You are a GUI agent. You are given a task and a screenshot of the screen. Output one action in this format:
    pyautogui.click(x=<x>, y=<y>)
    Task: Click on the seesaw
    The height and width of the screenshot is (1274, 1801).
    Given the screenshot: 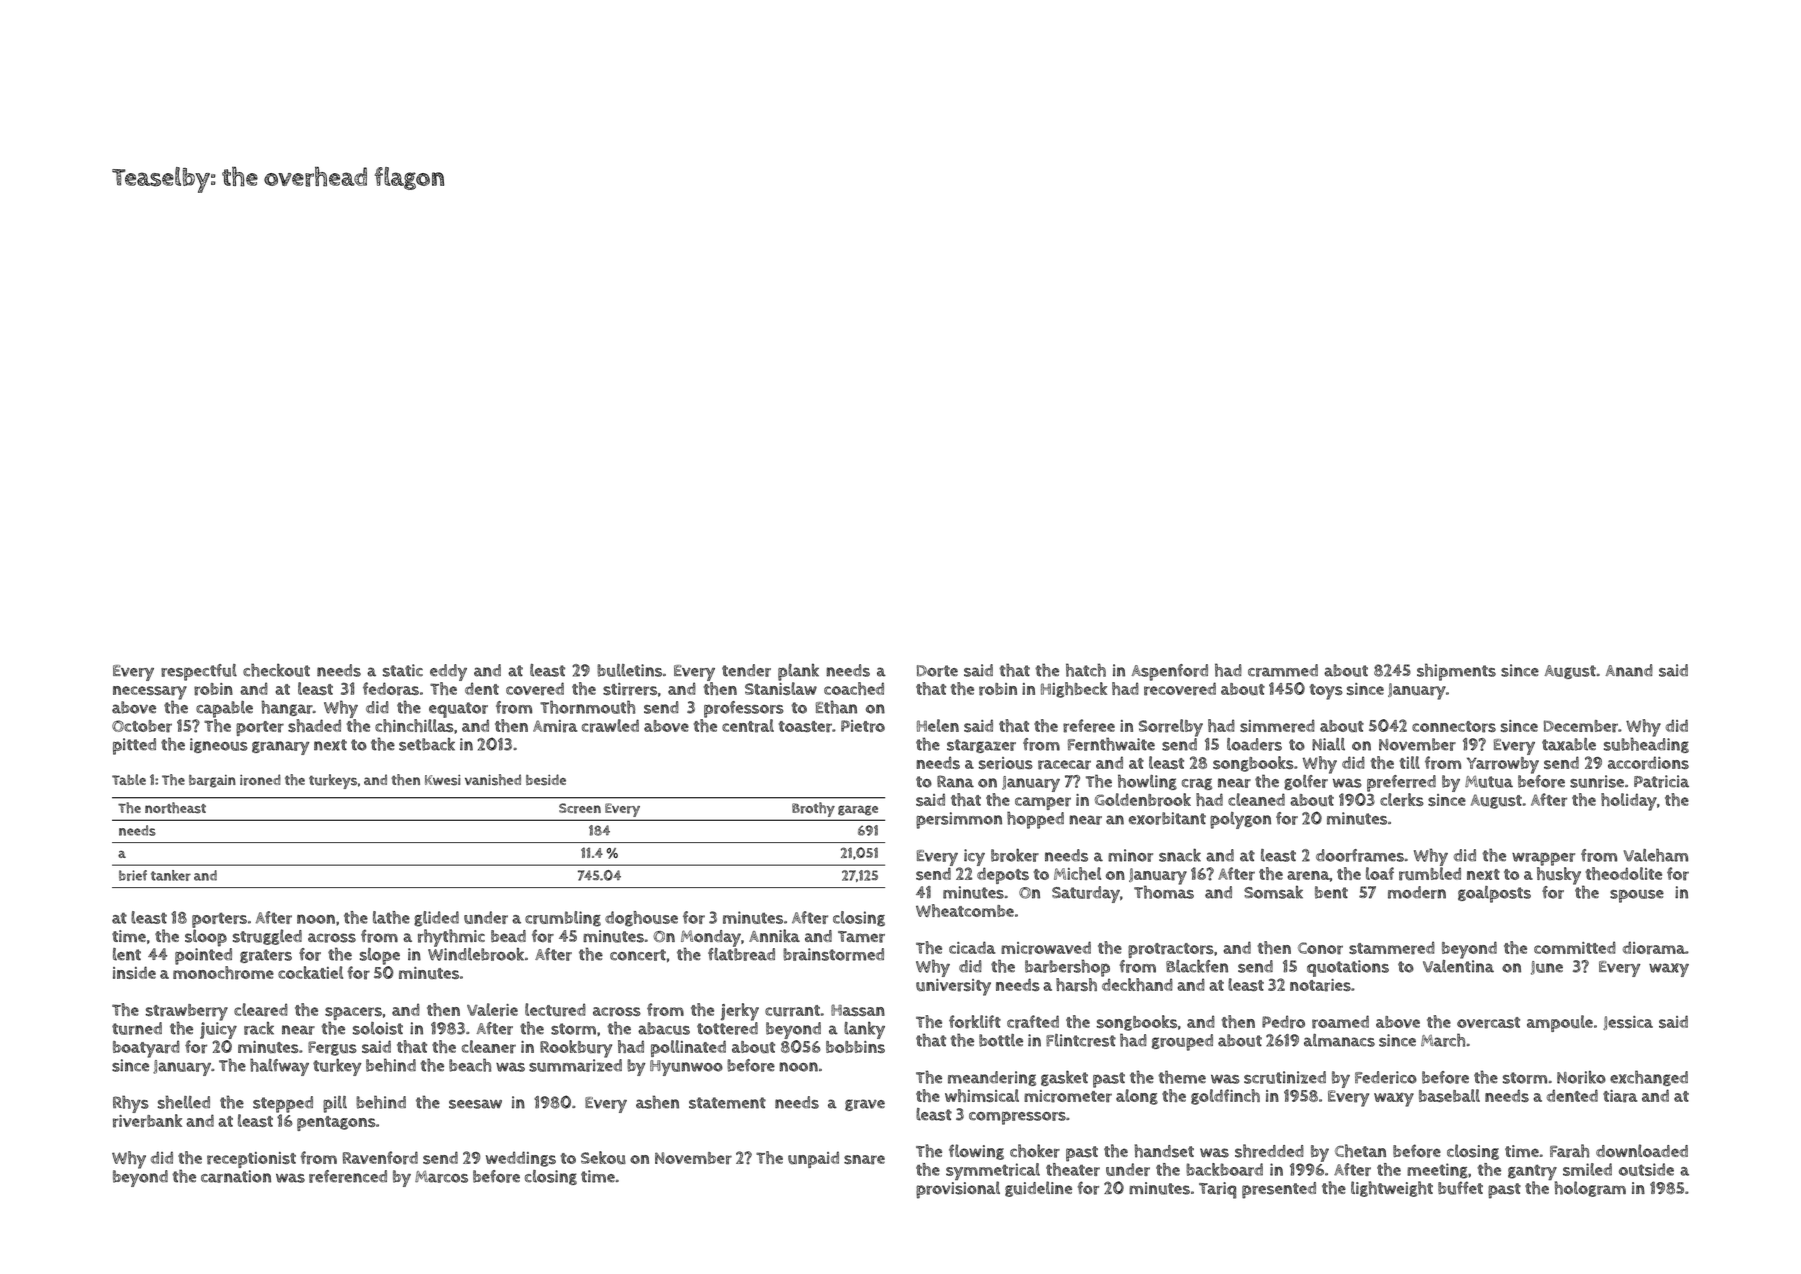 What is the action you would take?
    pyautogui.click(x=475, y=1104)
